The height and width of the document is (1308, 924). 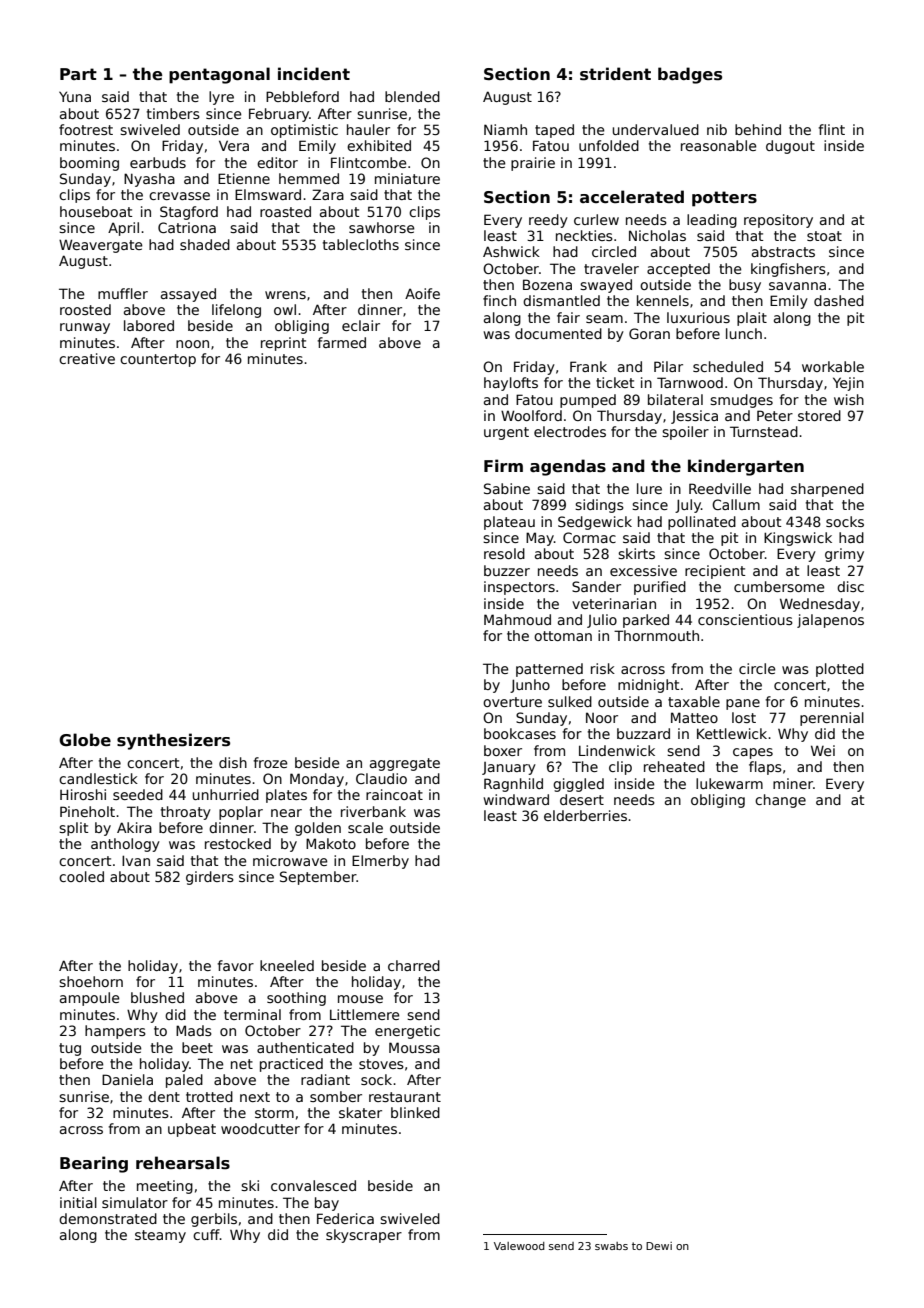 What do you see at coordinates (824, 236) in the document?
I see `stoat` at bounding box center [824, 236].
